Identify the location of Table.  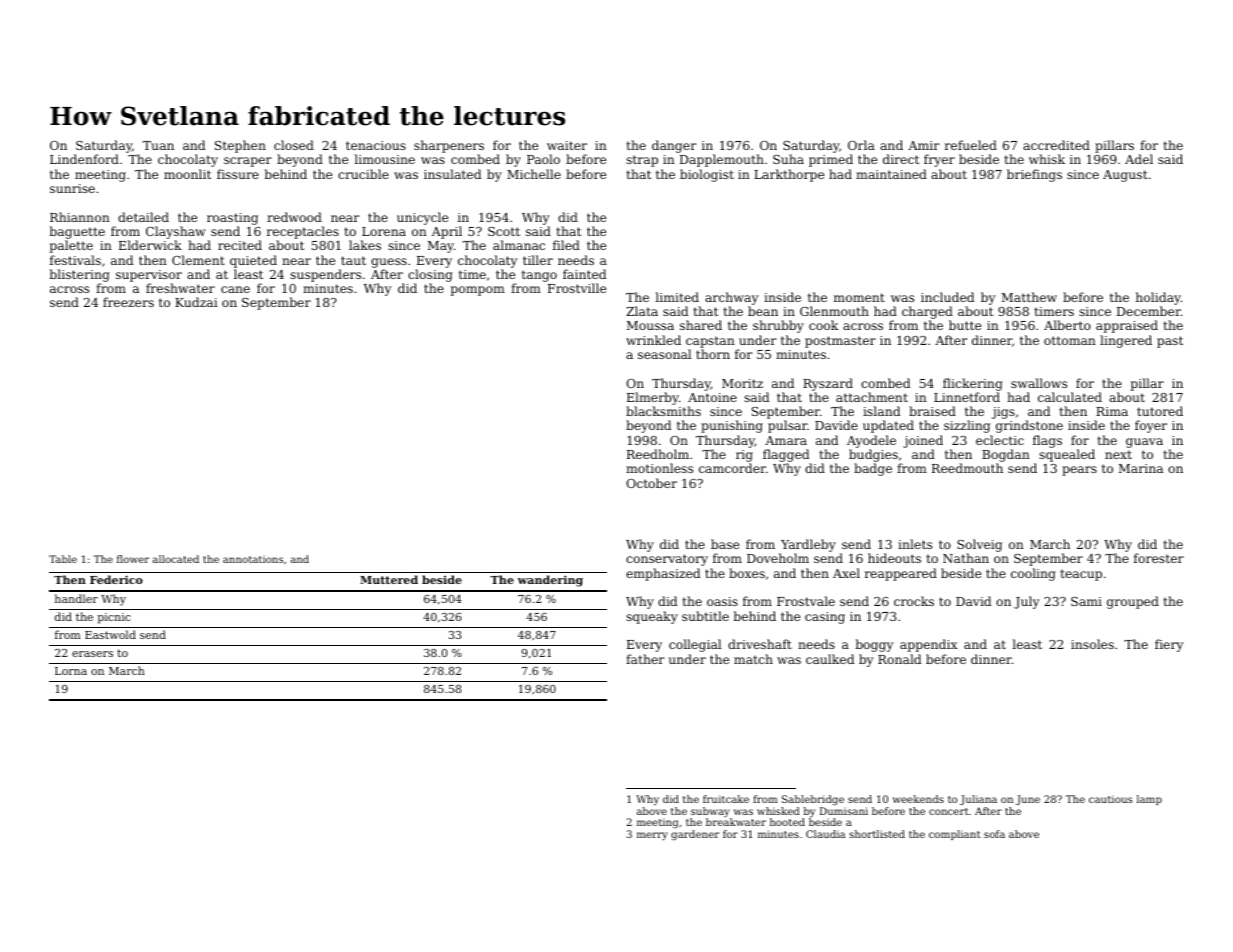
(63, 559).
